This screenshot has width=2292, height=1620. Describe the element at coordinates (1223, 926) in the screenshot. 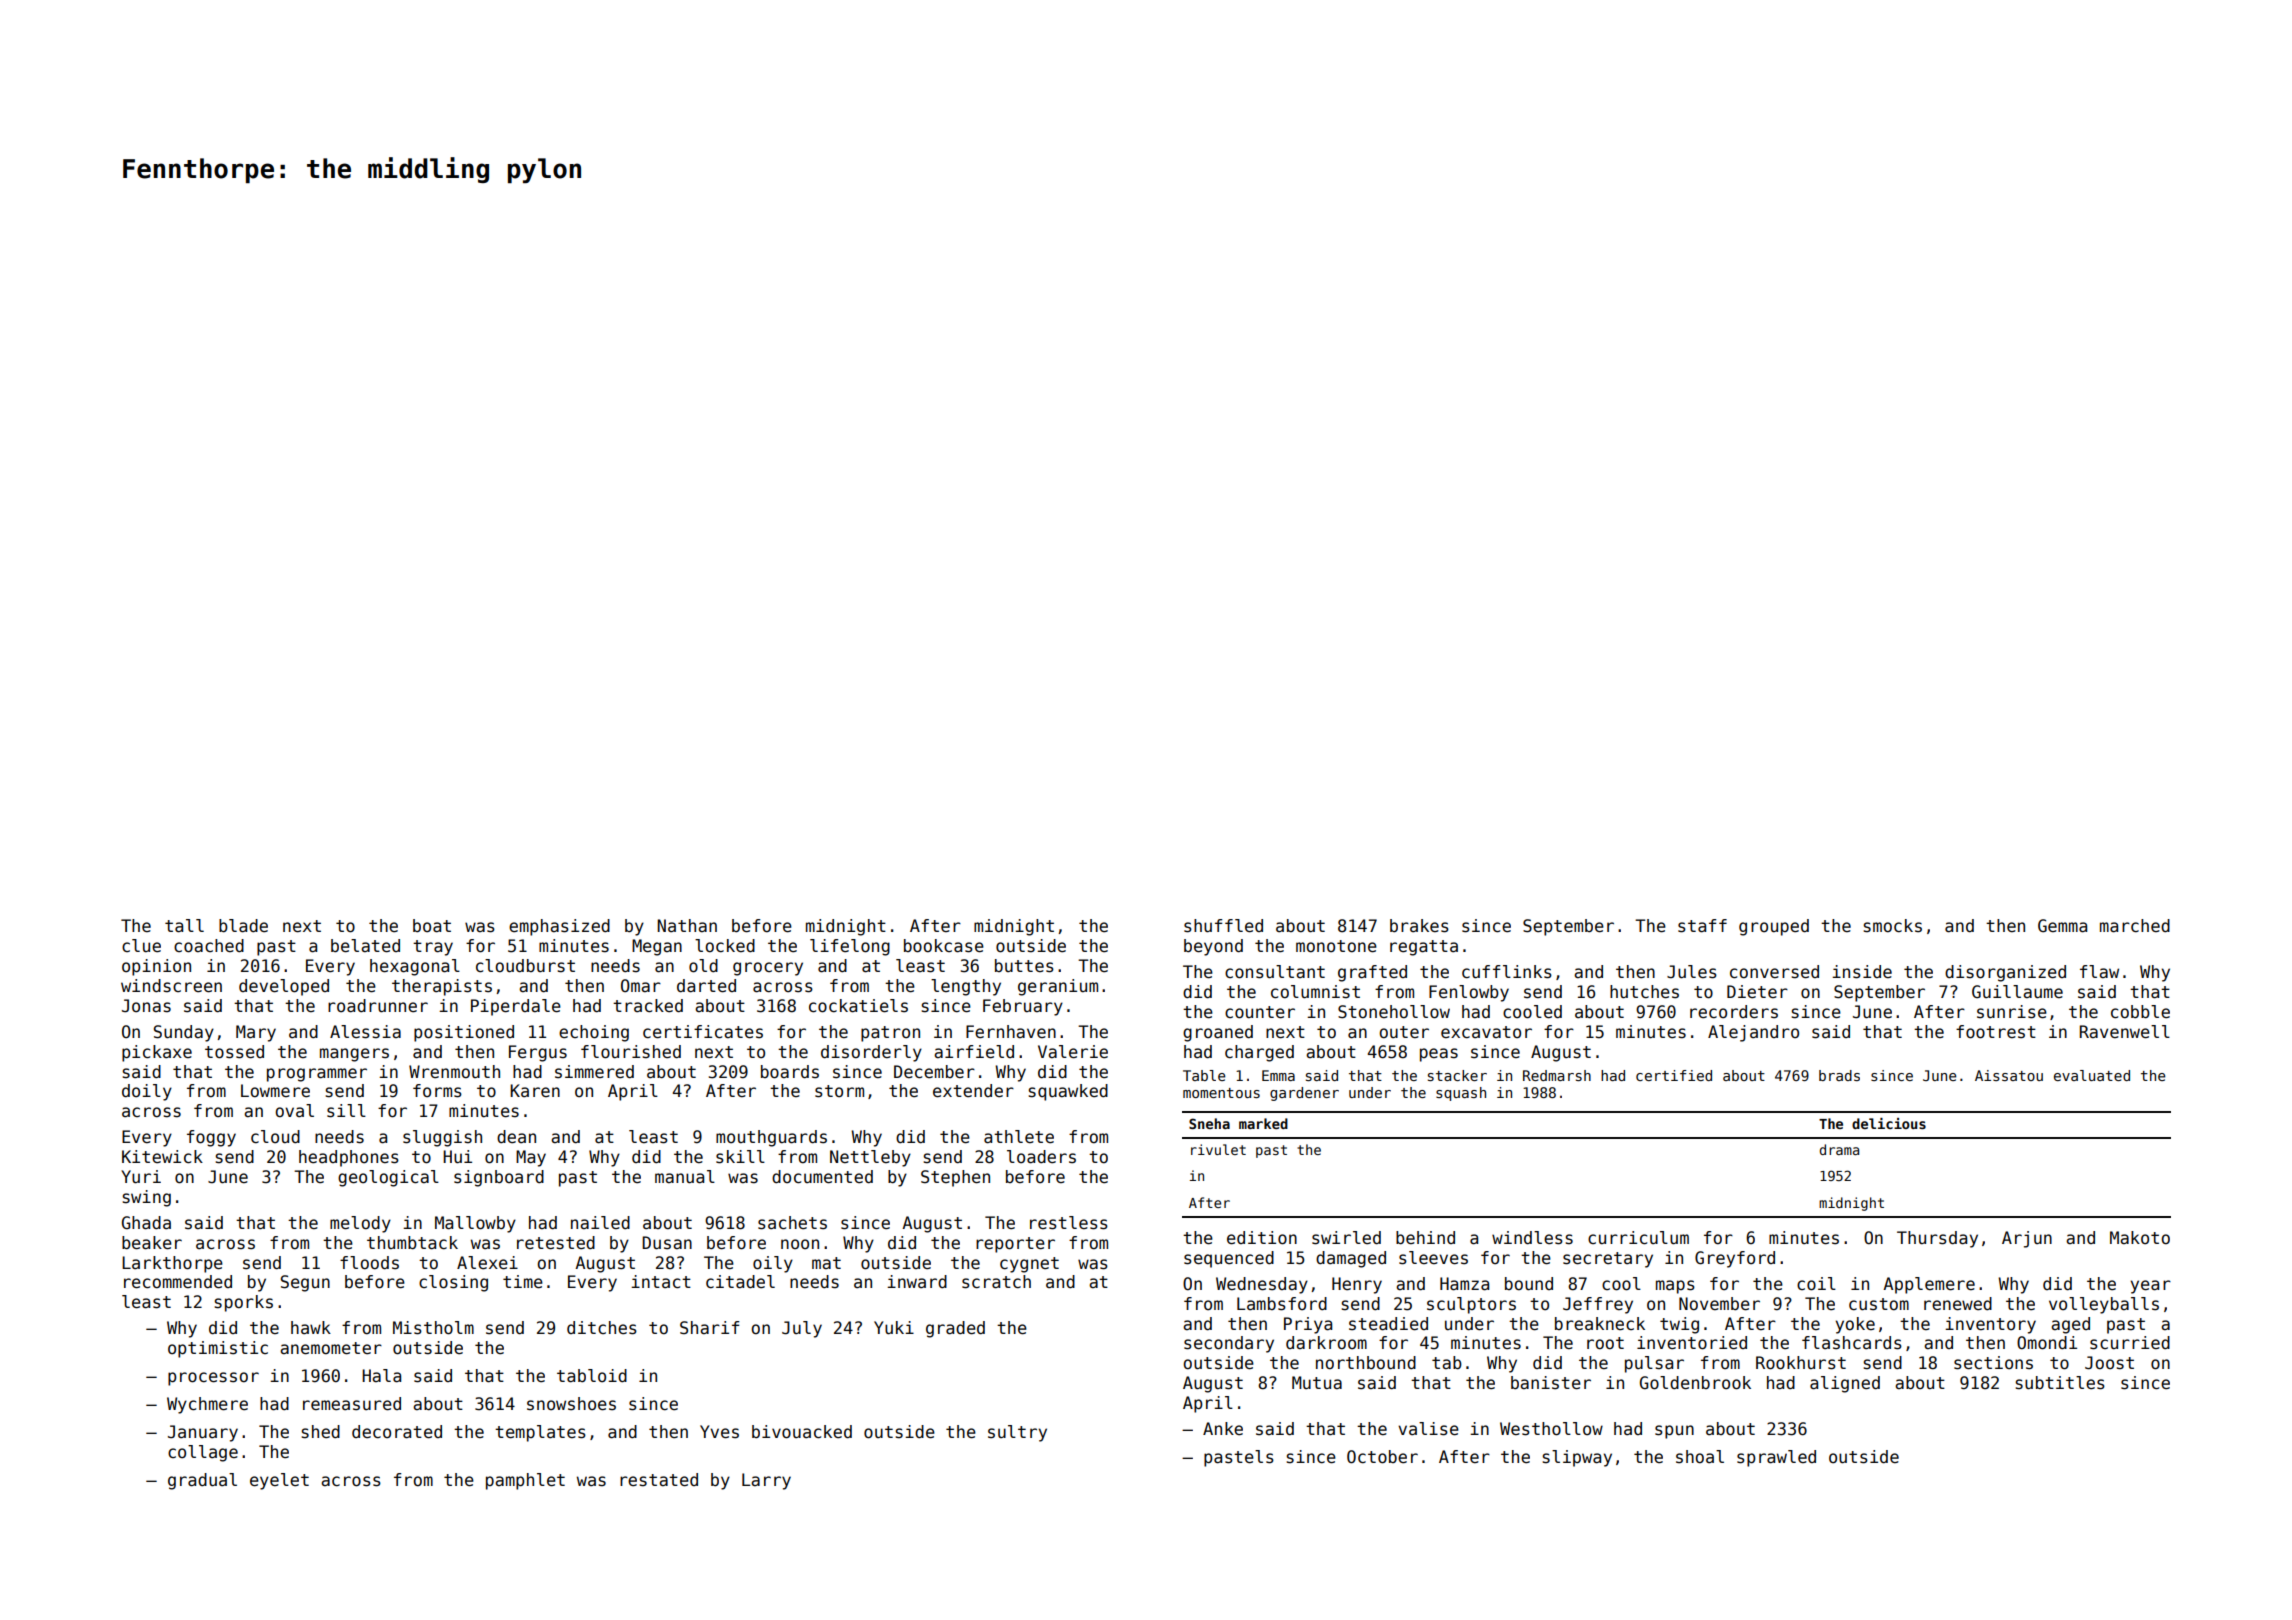

I see `shuffled` at that location.
